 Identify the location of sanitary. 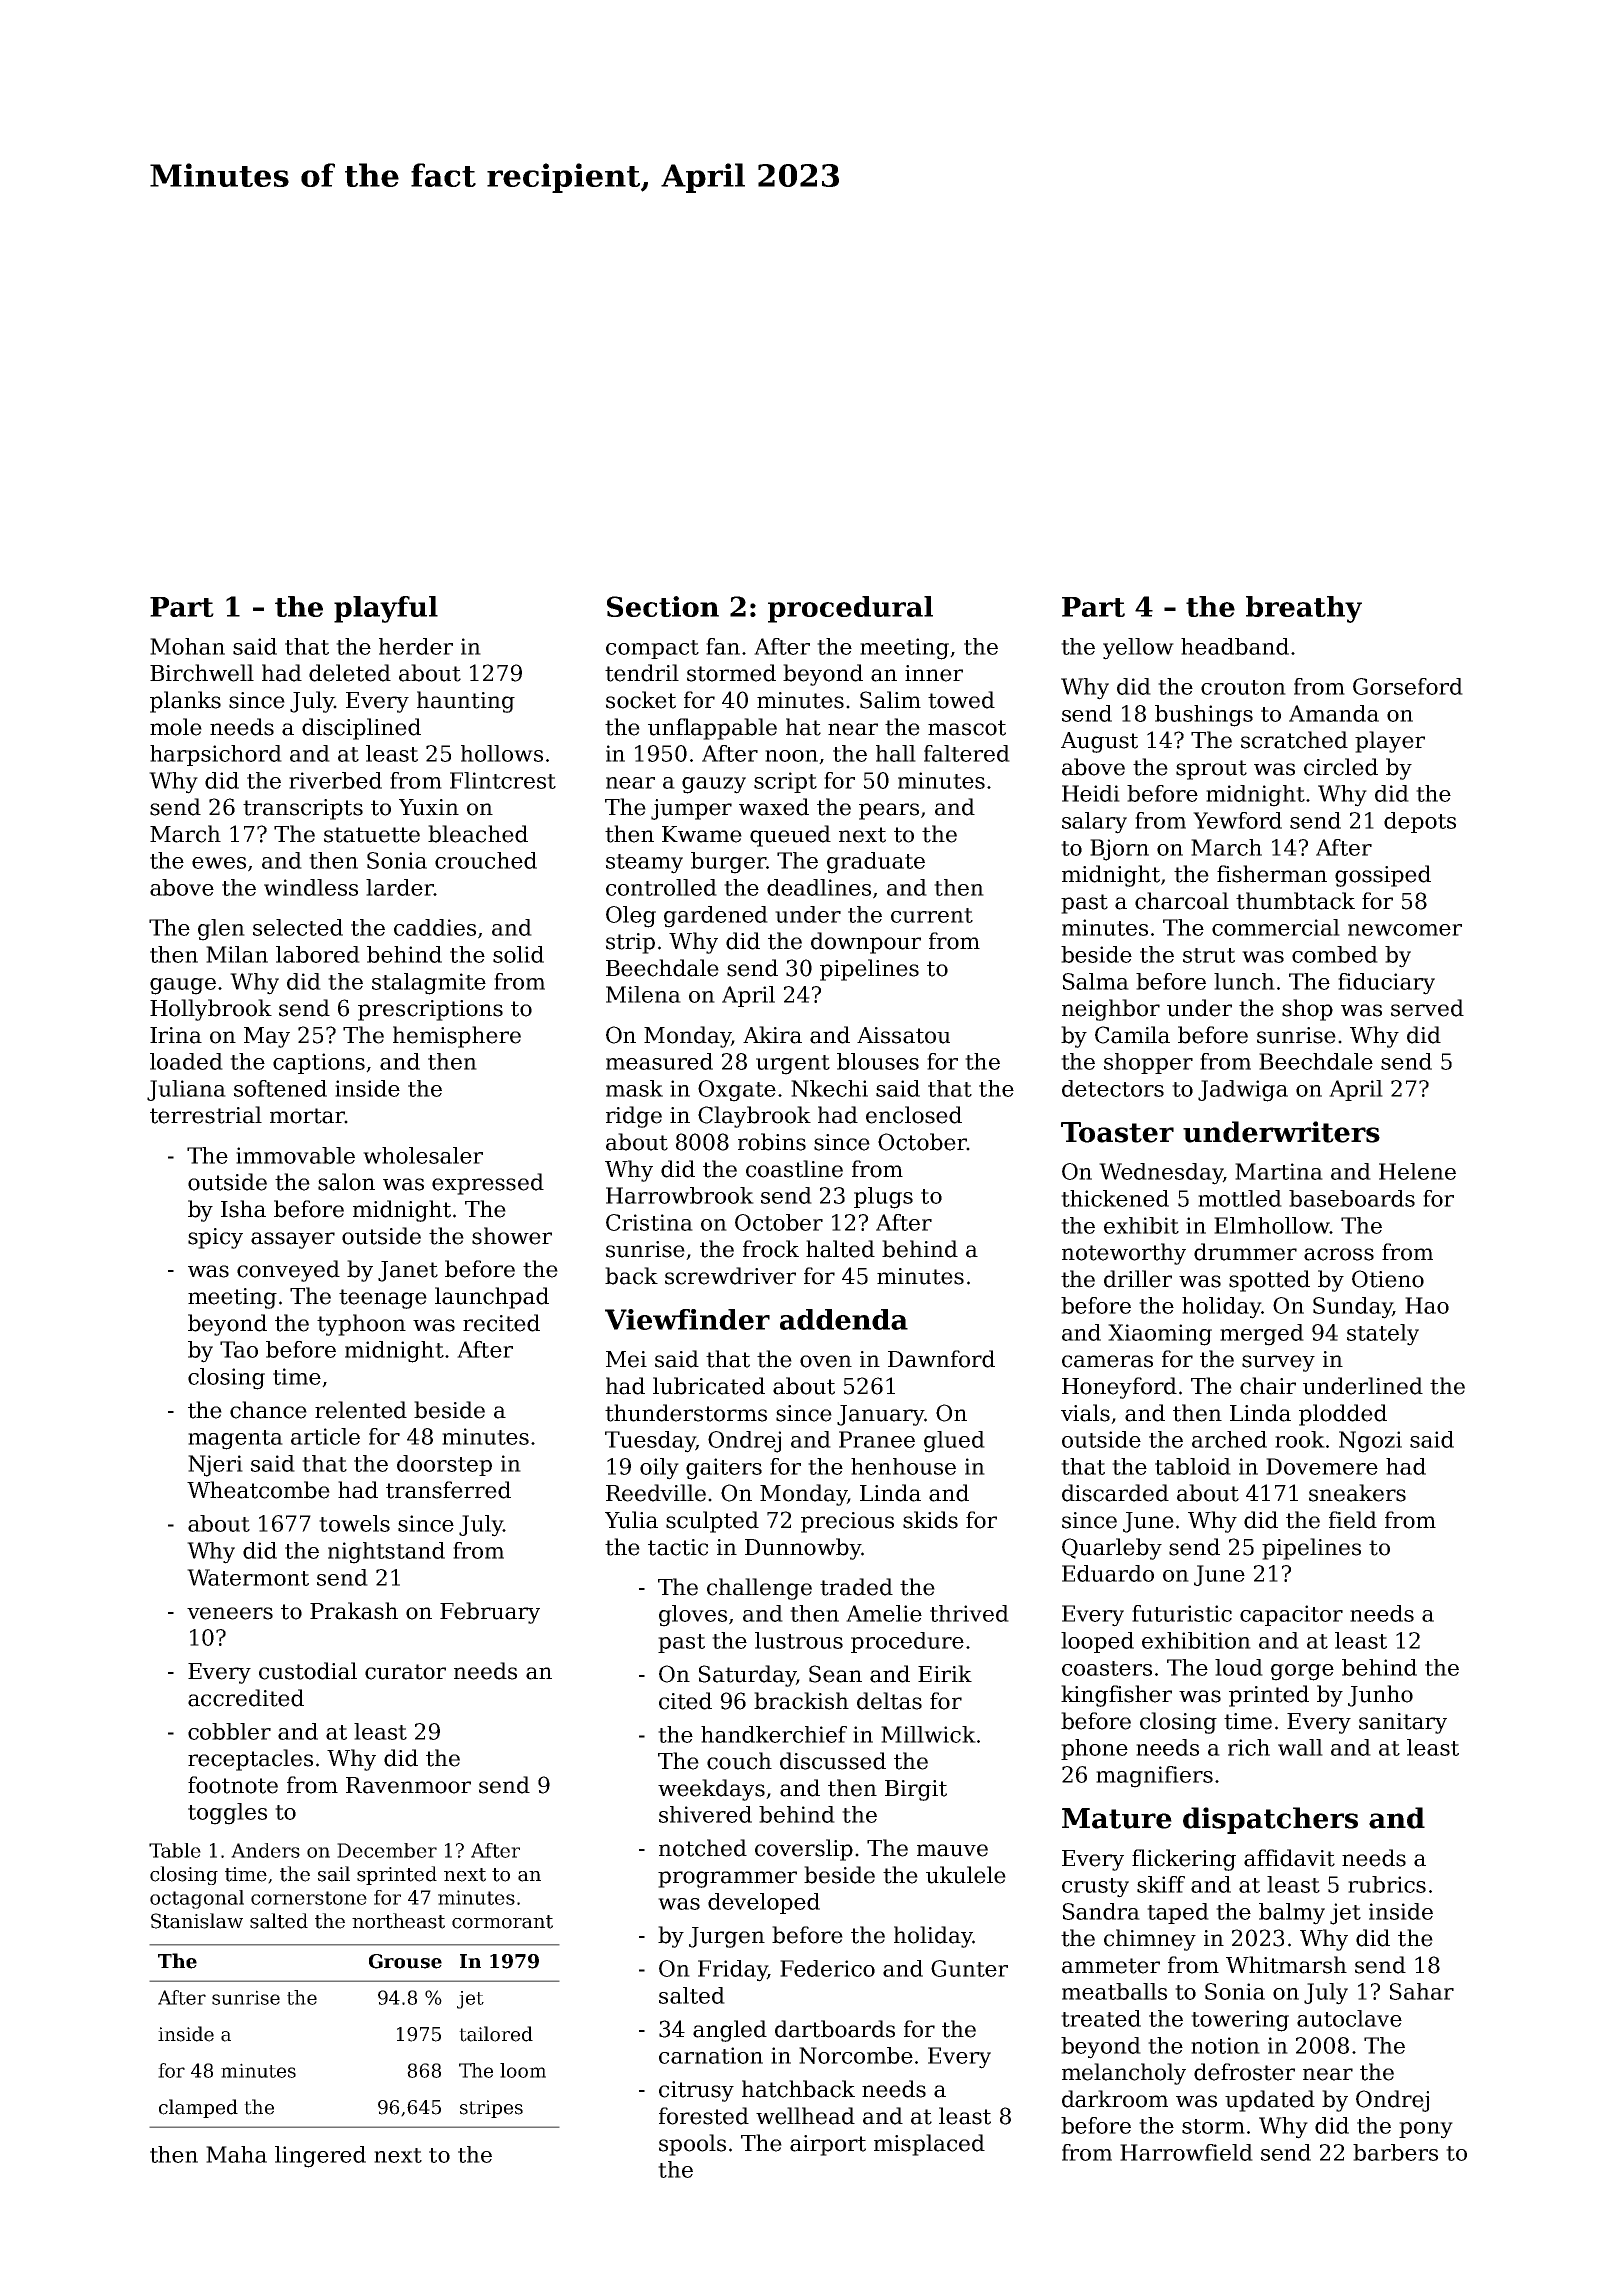
(1403, 1723).
